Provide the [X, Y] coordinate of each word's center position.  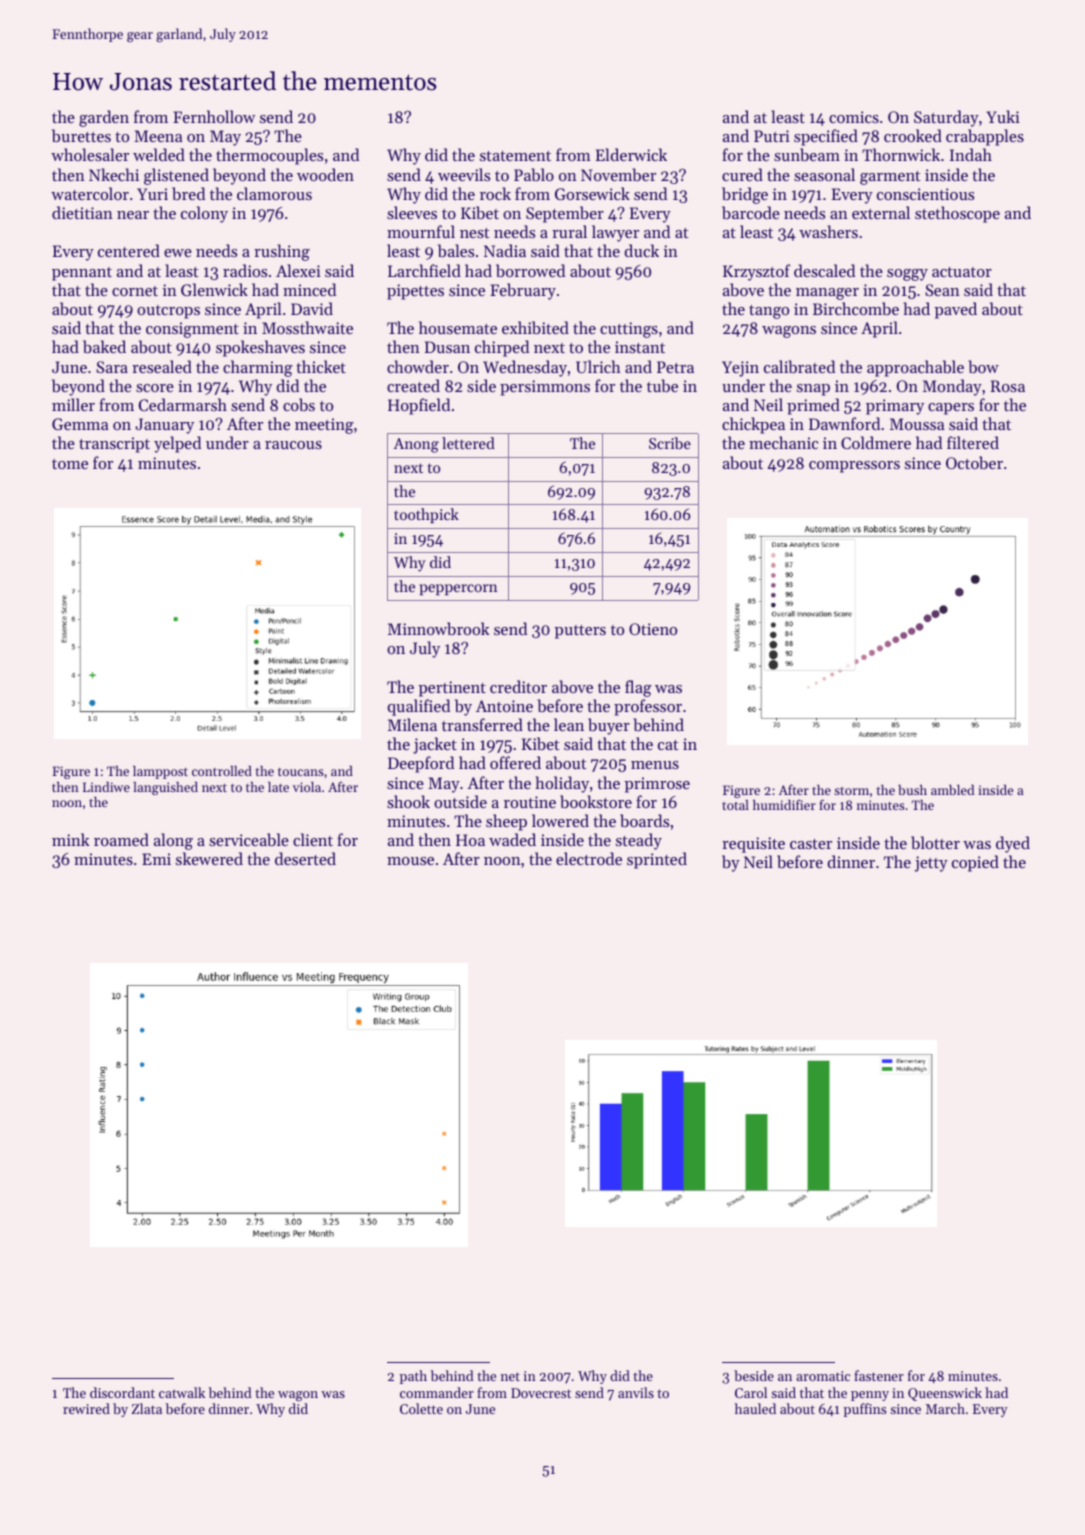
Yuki [1003, 116]
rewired [86, 1408]
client [313, 839]
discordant [122, 1392]
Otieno [653, 629]
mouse [410, 861]
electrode [589, 858]
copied [975, 863]
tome [70, 464]
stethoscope [957, 214]
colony [204, 214]
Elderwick [631, 154]
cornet [135, 291]
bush [912, 790]
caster [811, 844]
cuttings [629, 330]
